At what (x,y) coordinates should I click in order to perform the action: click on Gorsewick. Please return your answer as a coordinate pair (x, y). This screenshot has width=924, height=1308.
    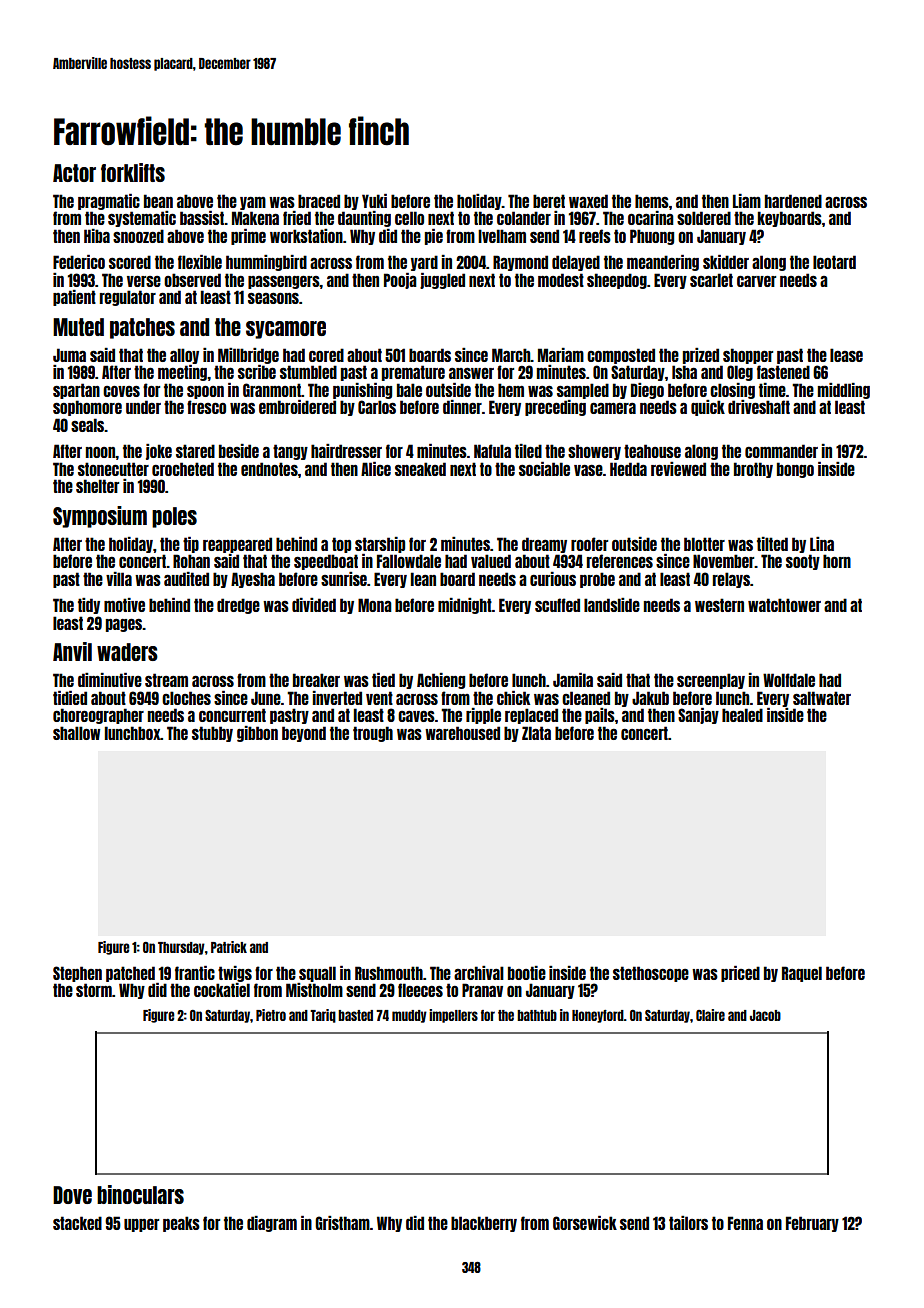
    Looking at the image, I should click on (585, 1223).
